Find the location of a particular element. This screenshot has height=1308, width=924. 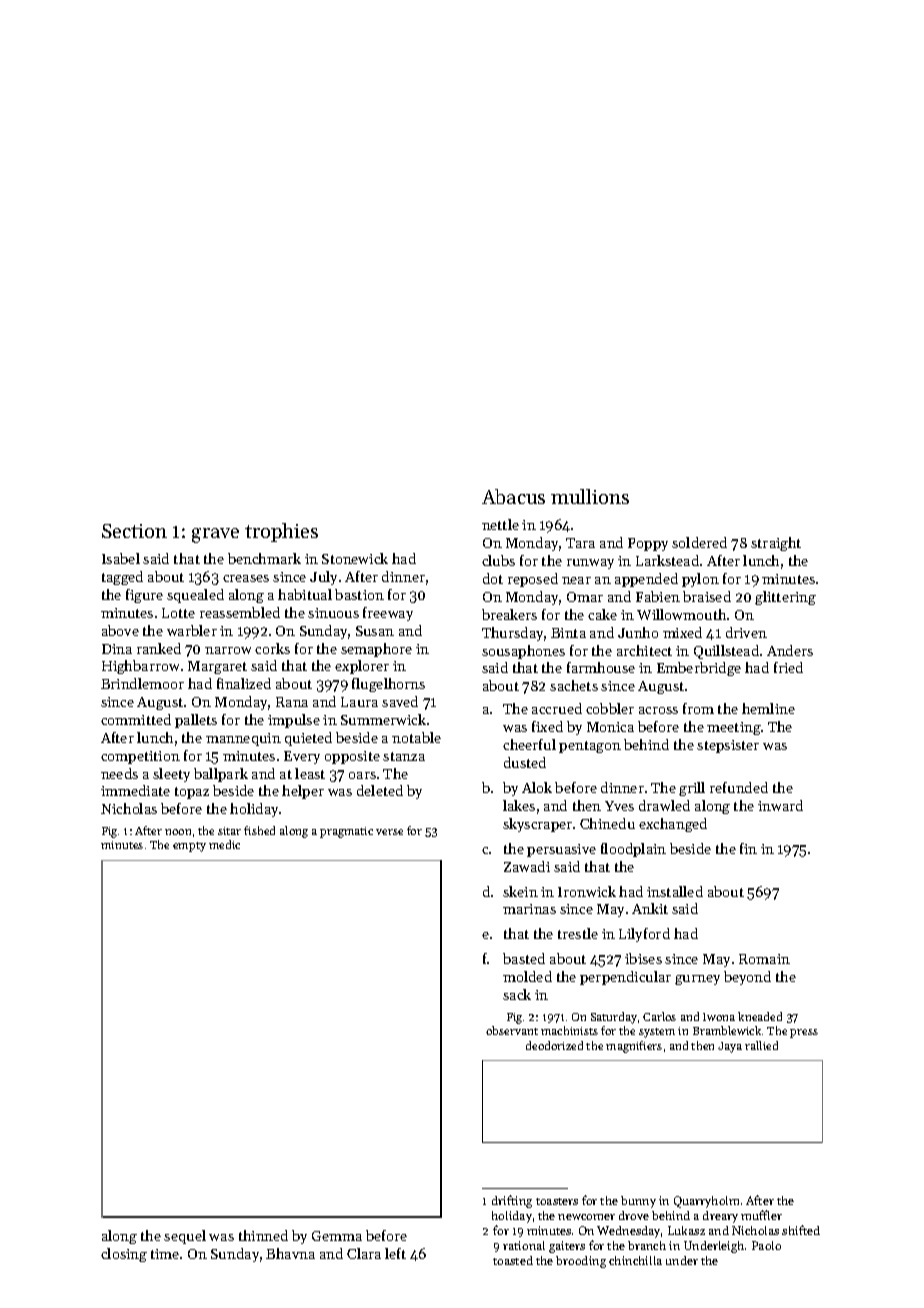

sack is located at coordinates (517, 994).
